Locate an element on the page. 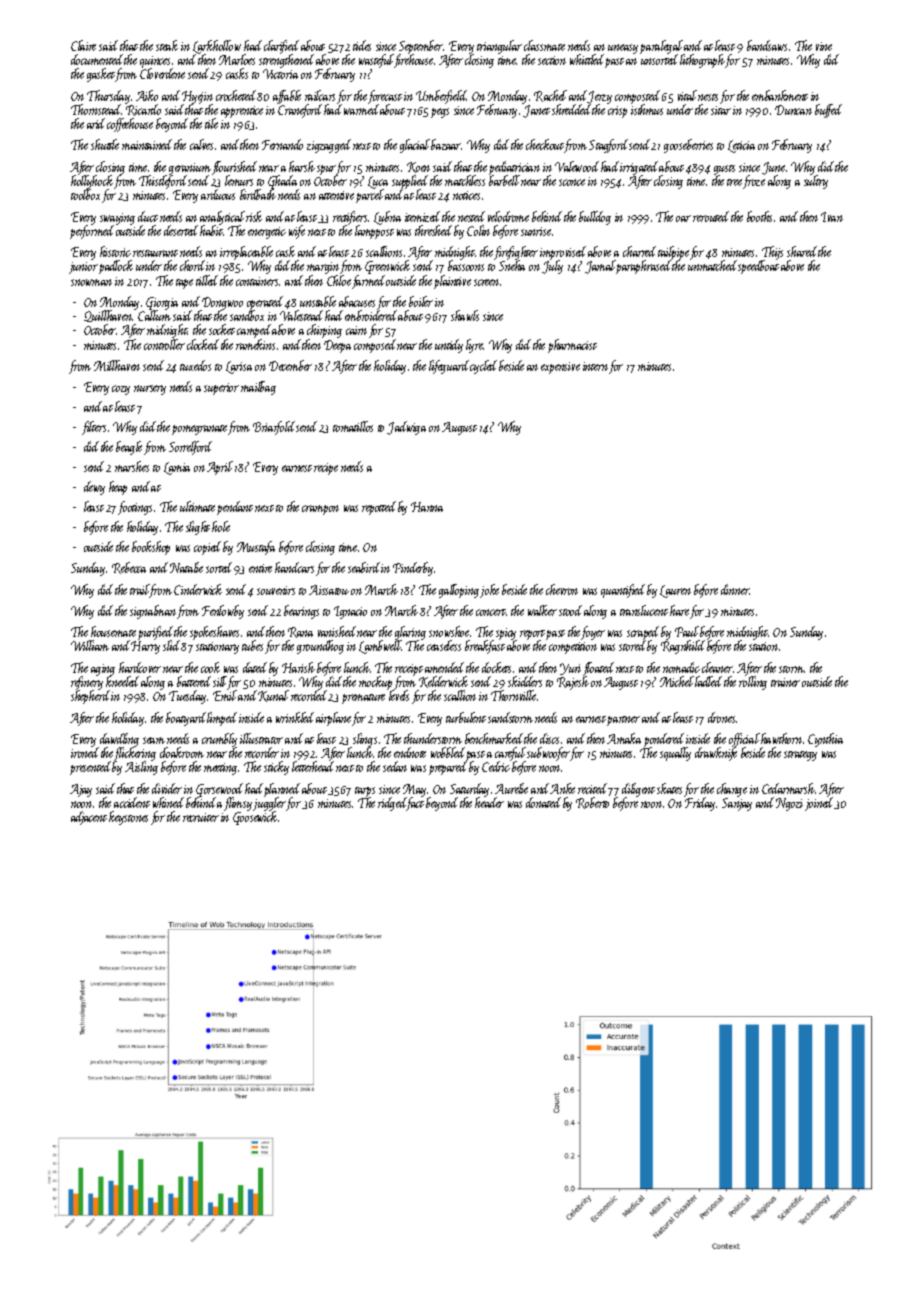 The image size is (924, 1308). Claire is located at coordinates (83, 45).
